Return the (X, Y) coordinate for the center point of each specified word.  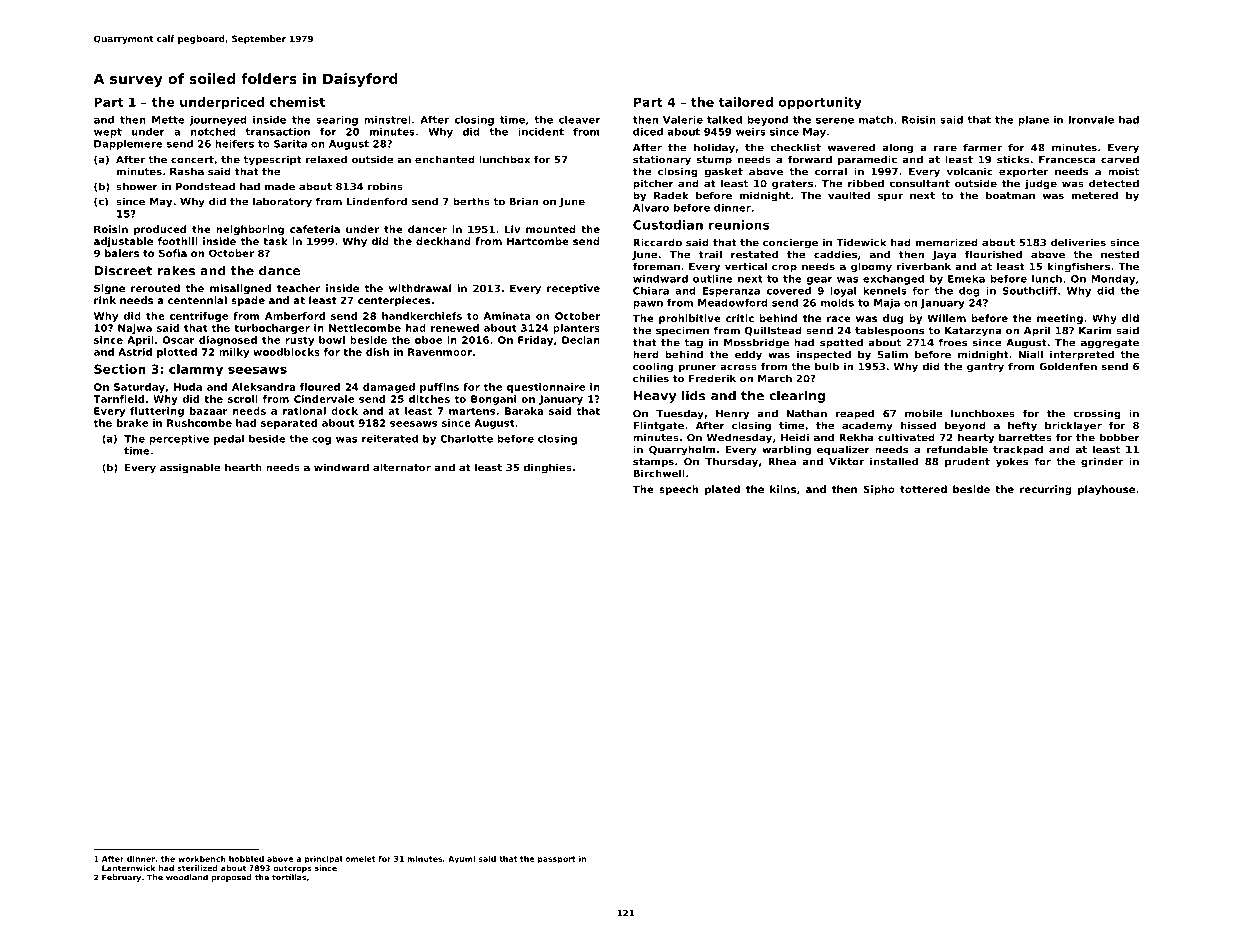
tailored (745, 102)
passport (557, 860)
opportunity (820, 103)
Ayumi (461, 860)
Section (120, 369)
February (121, 878)
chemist (297, 102)
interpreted (1082, 355)
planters (576, 329)
